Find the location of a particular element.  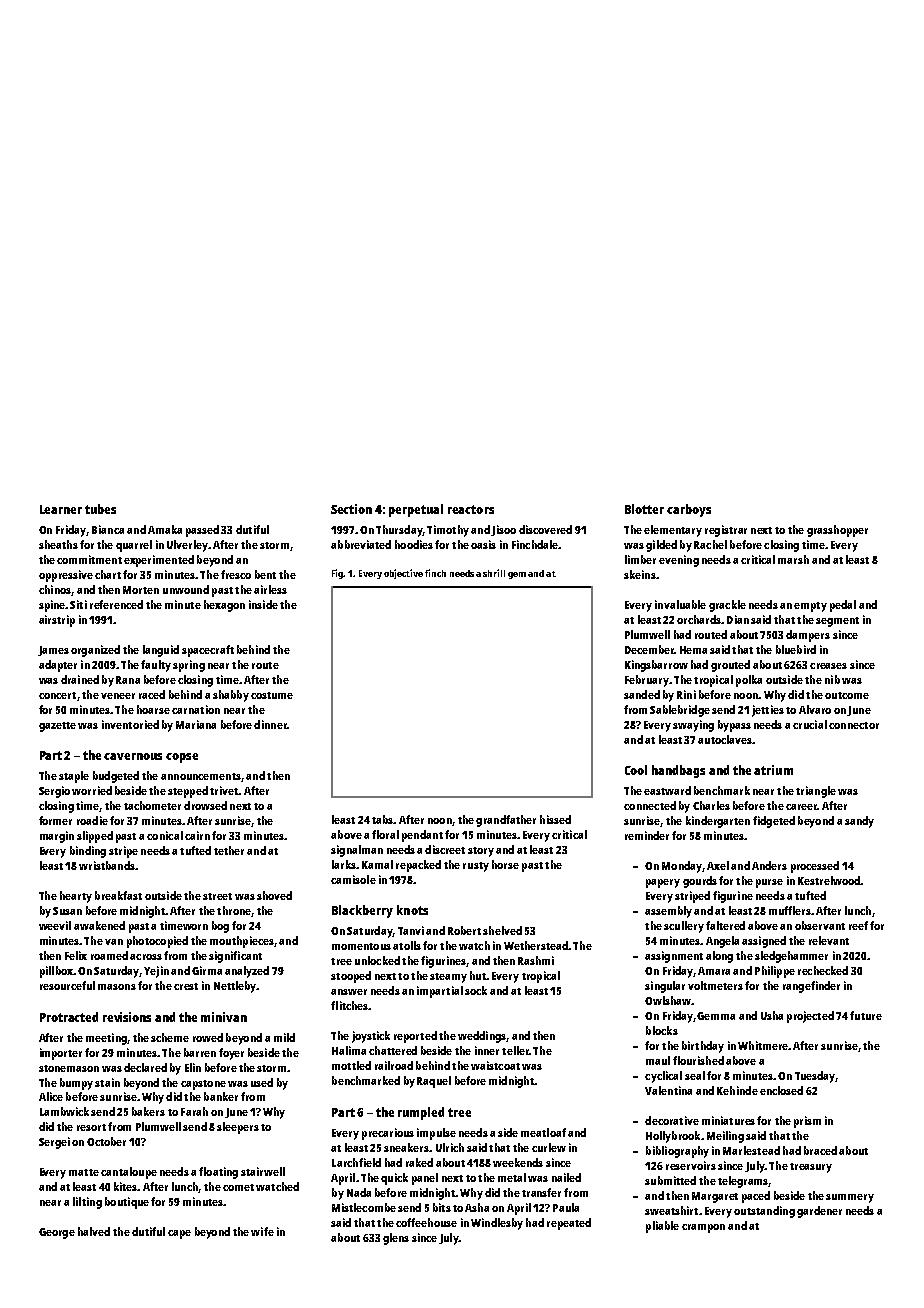

hexagon is located at coordinates (224, 606).
